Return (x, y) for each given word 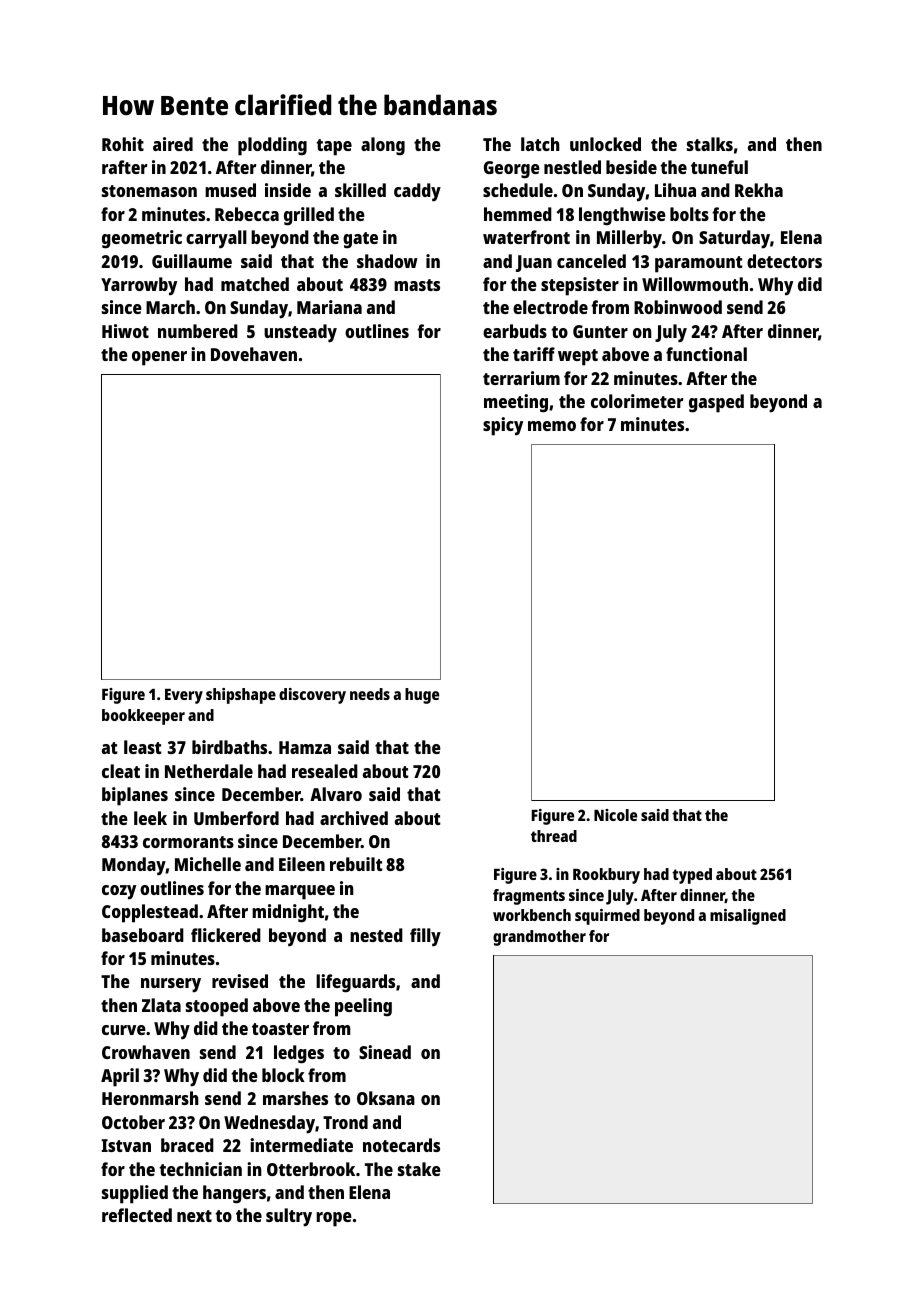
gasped (716, 403)
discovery (312, 696)
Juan (534, 263)
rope (334, 1219)
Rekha (759, 190)
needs (370, 694)
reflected (137, 1215)
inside (288, 190)
